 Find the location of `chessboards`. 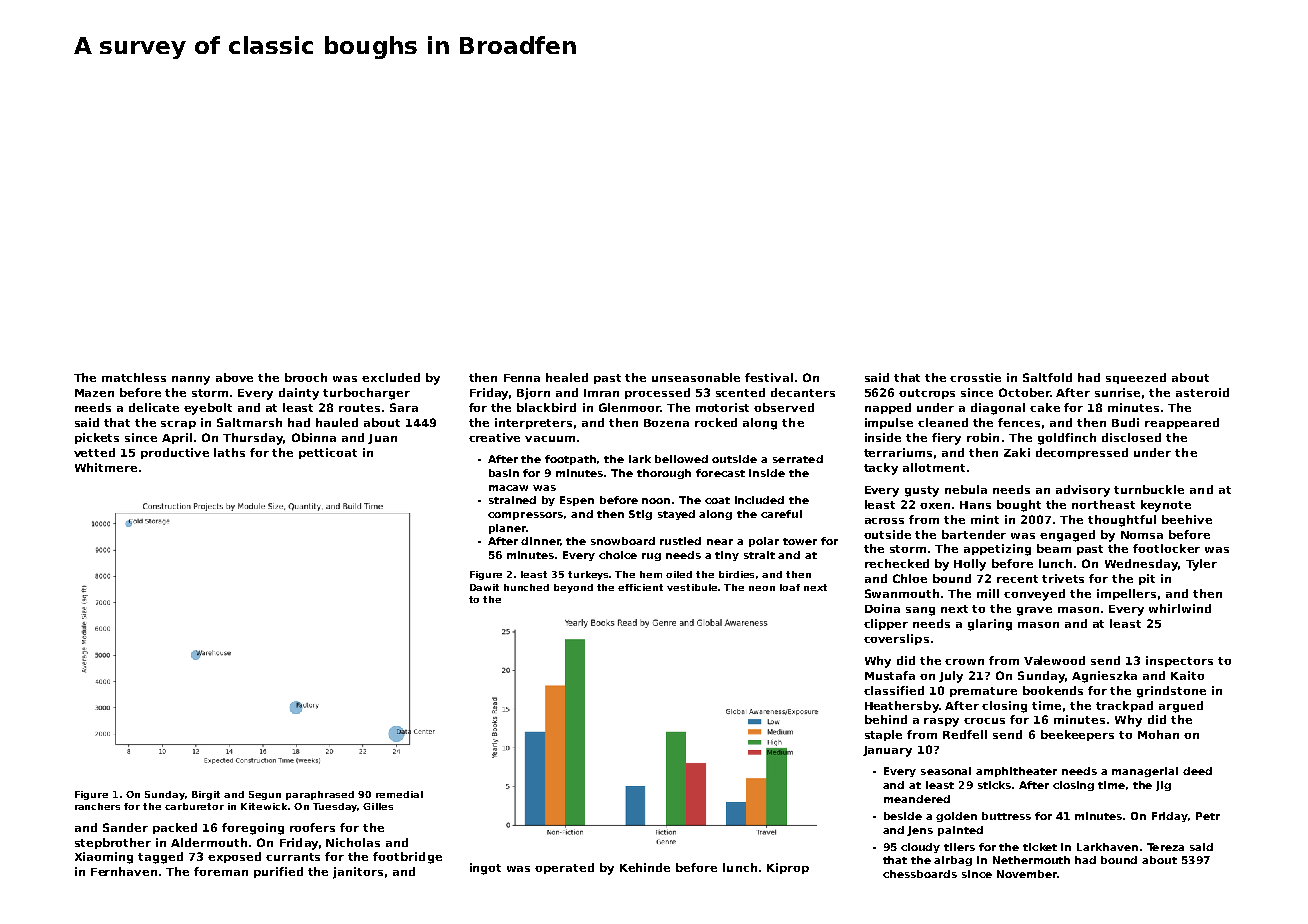

chessboards is located at coordinates (920, 874).
